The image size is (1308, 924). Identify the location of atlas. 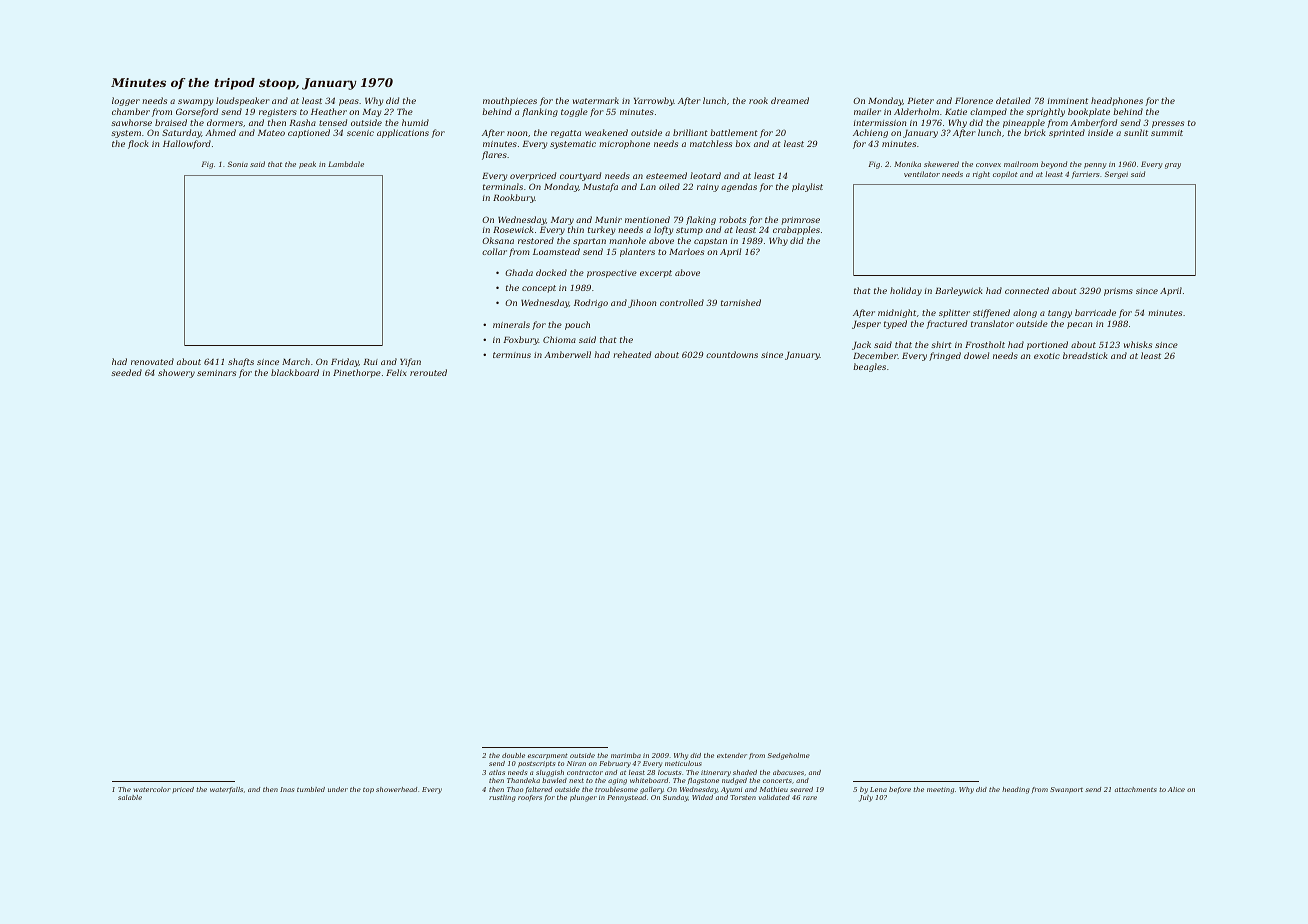
(497, 772).
